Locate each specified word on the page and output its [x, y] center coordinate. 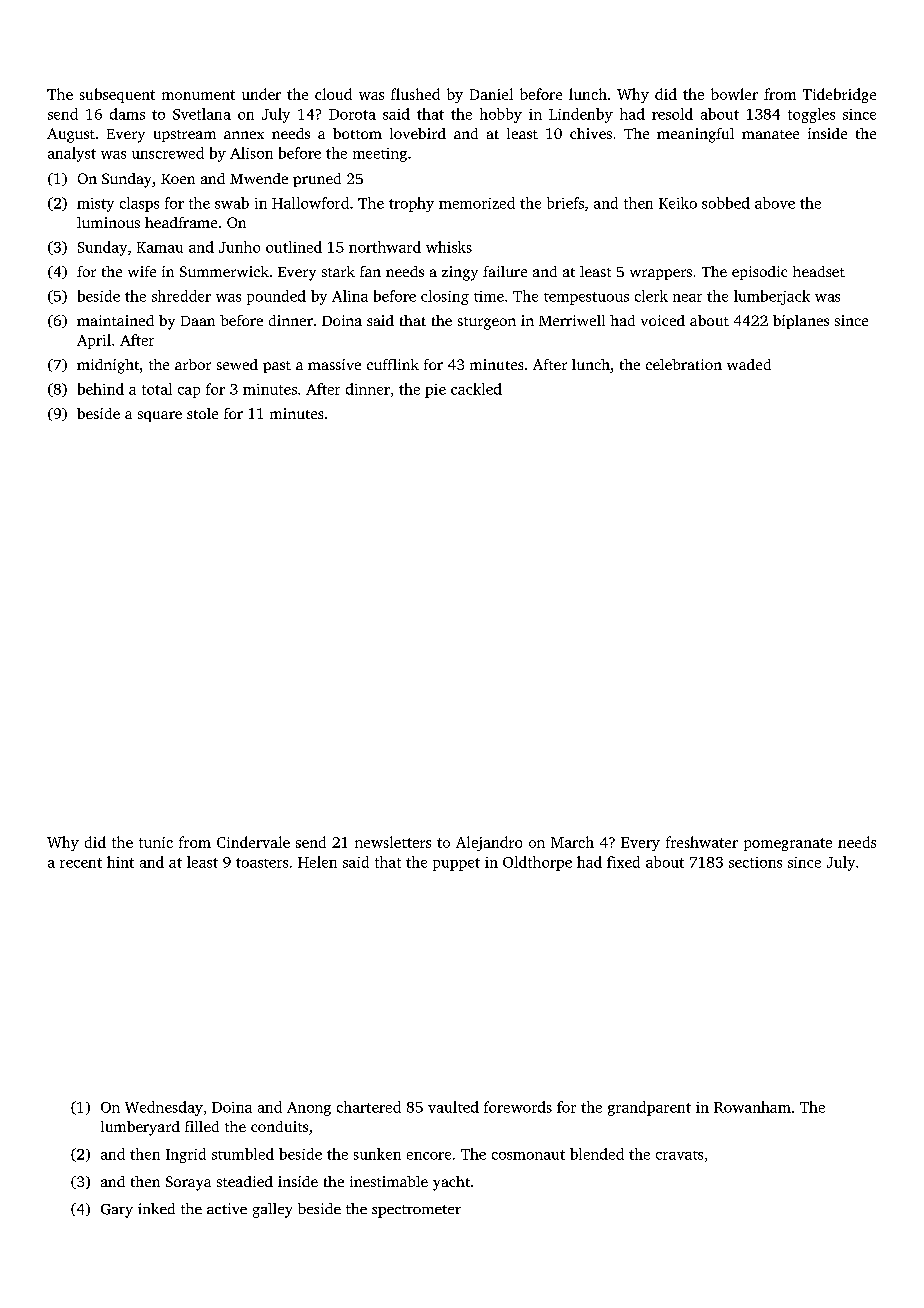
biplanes [801, 322]
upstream [185, 136]
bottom [357, 133]
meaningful [695, 135]
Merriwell [572, 320]
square [160, 416]
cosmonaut [528, 1155]
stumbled [243, 1154]
